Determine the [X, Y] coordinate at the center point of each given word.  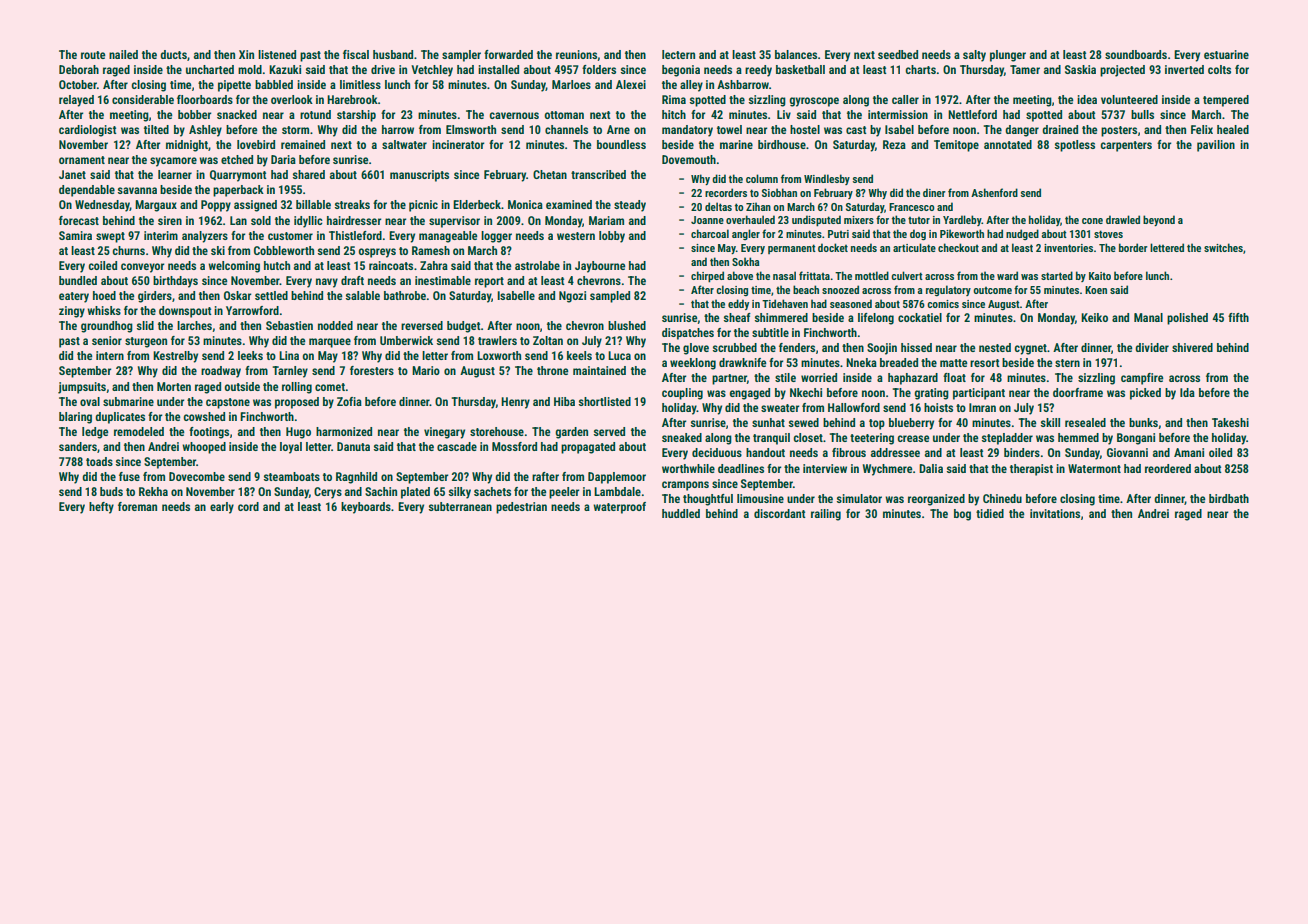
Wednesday [102, 206]
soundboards [1136, 54]
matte [954, 363]
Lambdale [617, 491]
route [93, 55]
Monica [525, 204]
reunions [576, 54]
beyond [1159, 220]
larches [194, 325]
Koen [1096, 290]
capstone [228, 403]
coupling [682, 394]
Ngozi [572, 297]
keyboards [366, 508]
